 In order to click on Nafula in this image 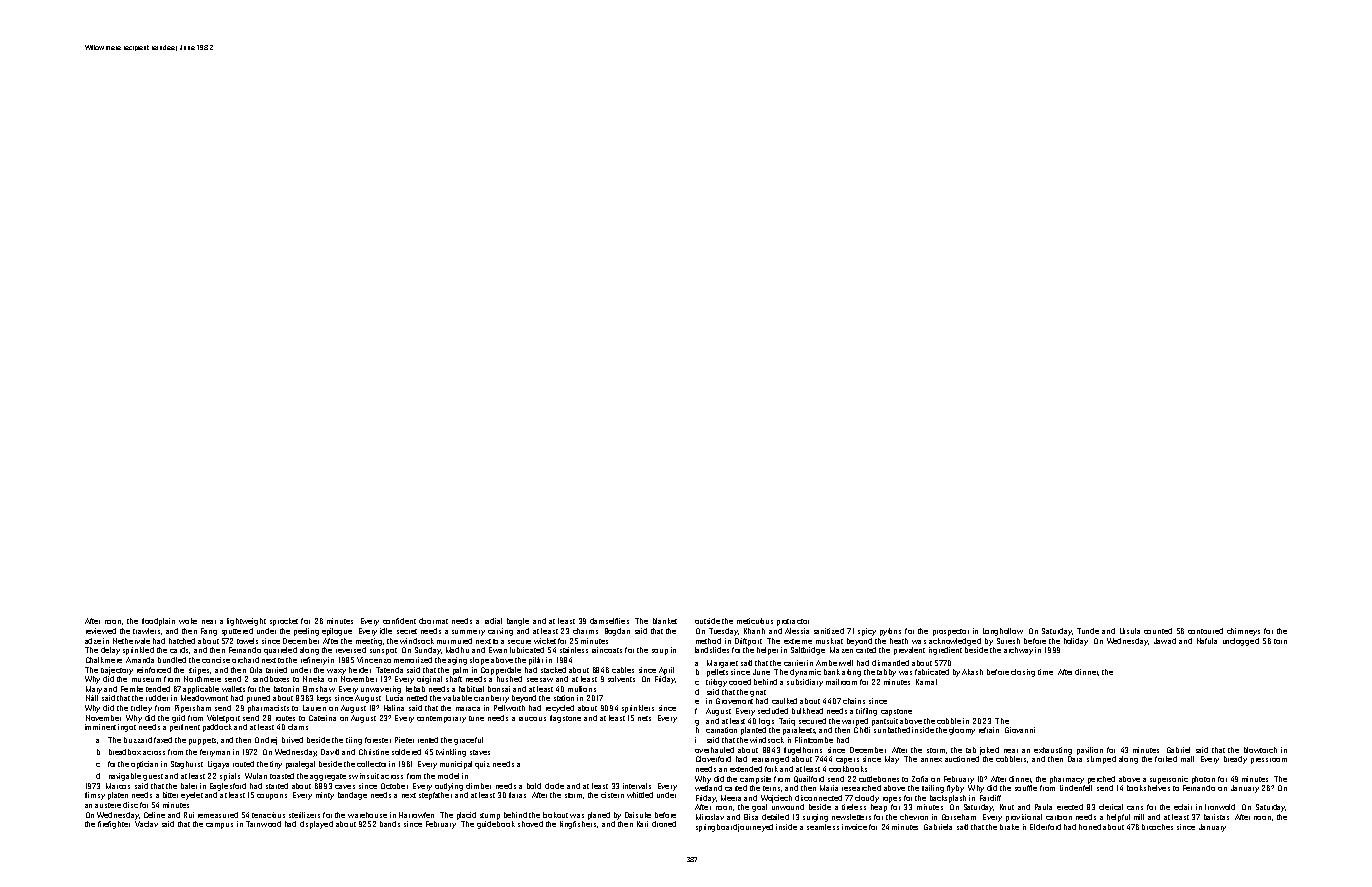, I will do `click(1207, 641)`.
